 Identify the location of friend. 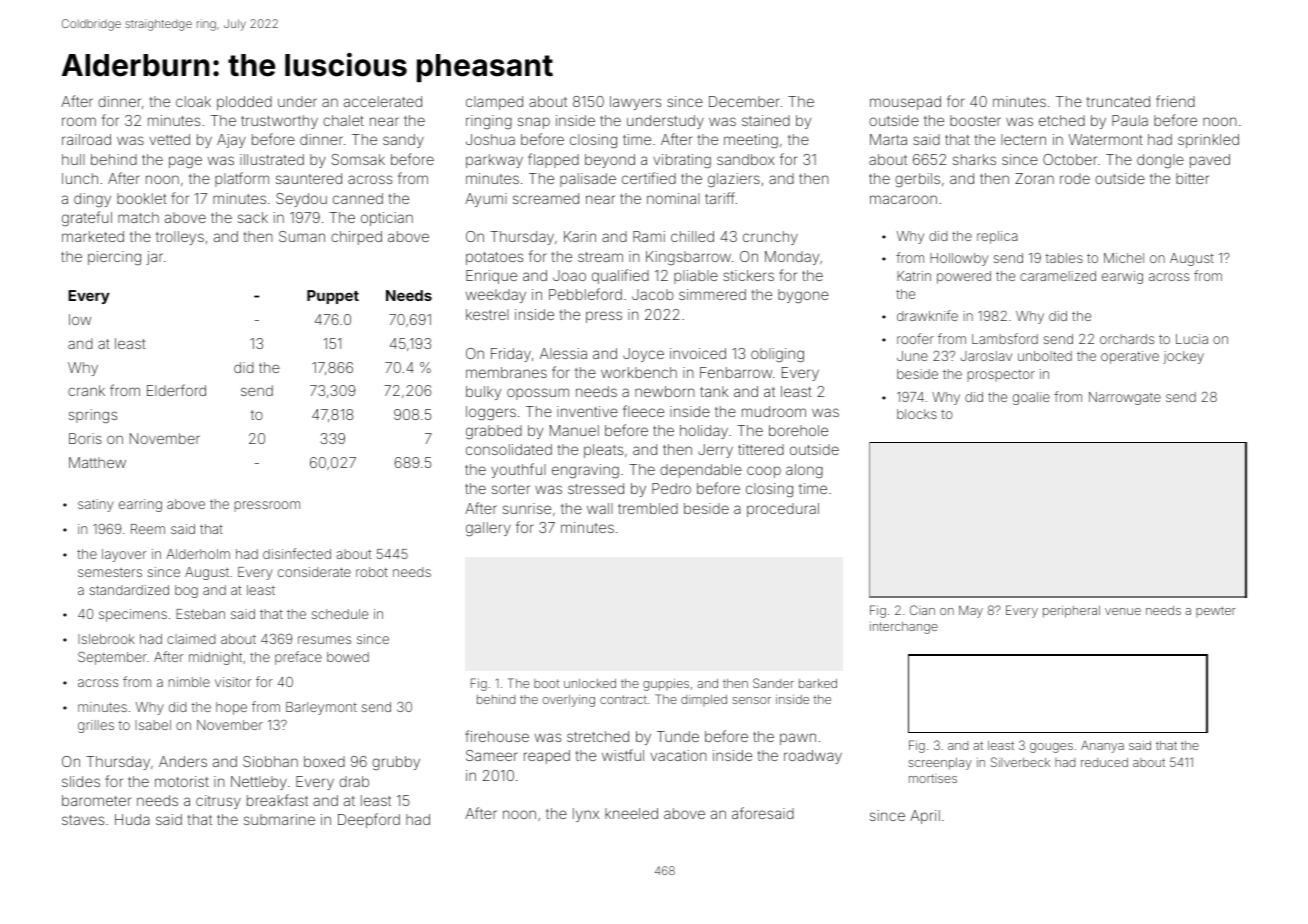
(1175, 101).
